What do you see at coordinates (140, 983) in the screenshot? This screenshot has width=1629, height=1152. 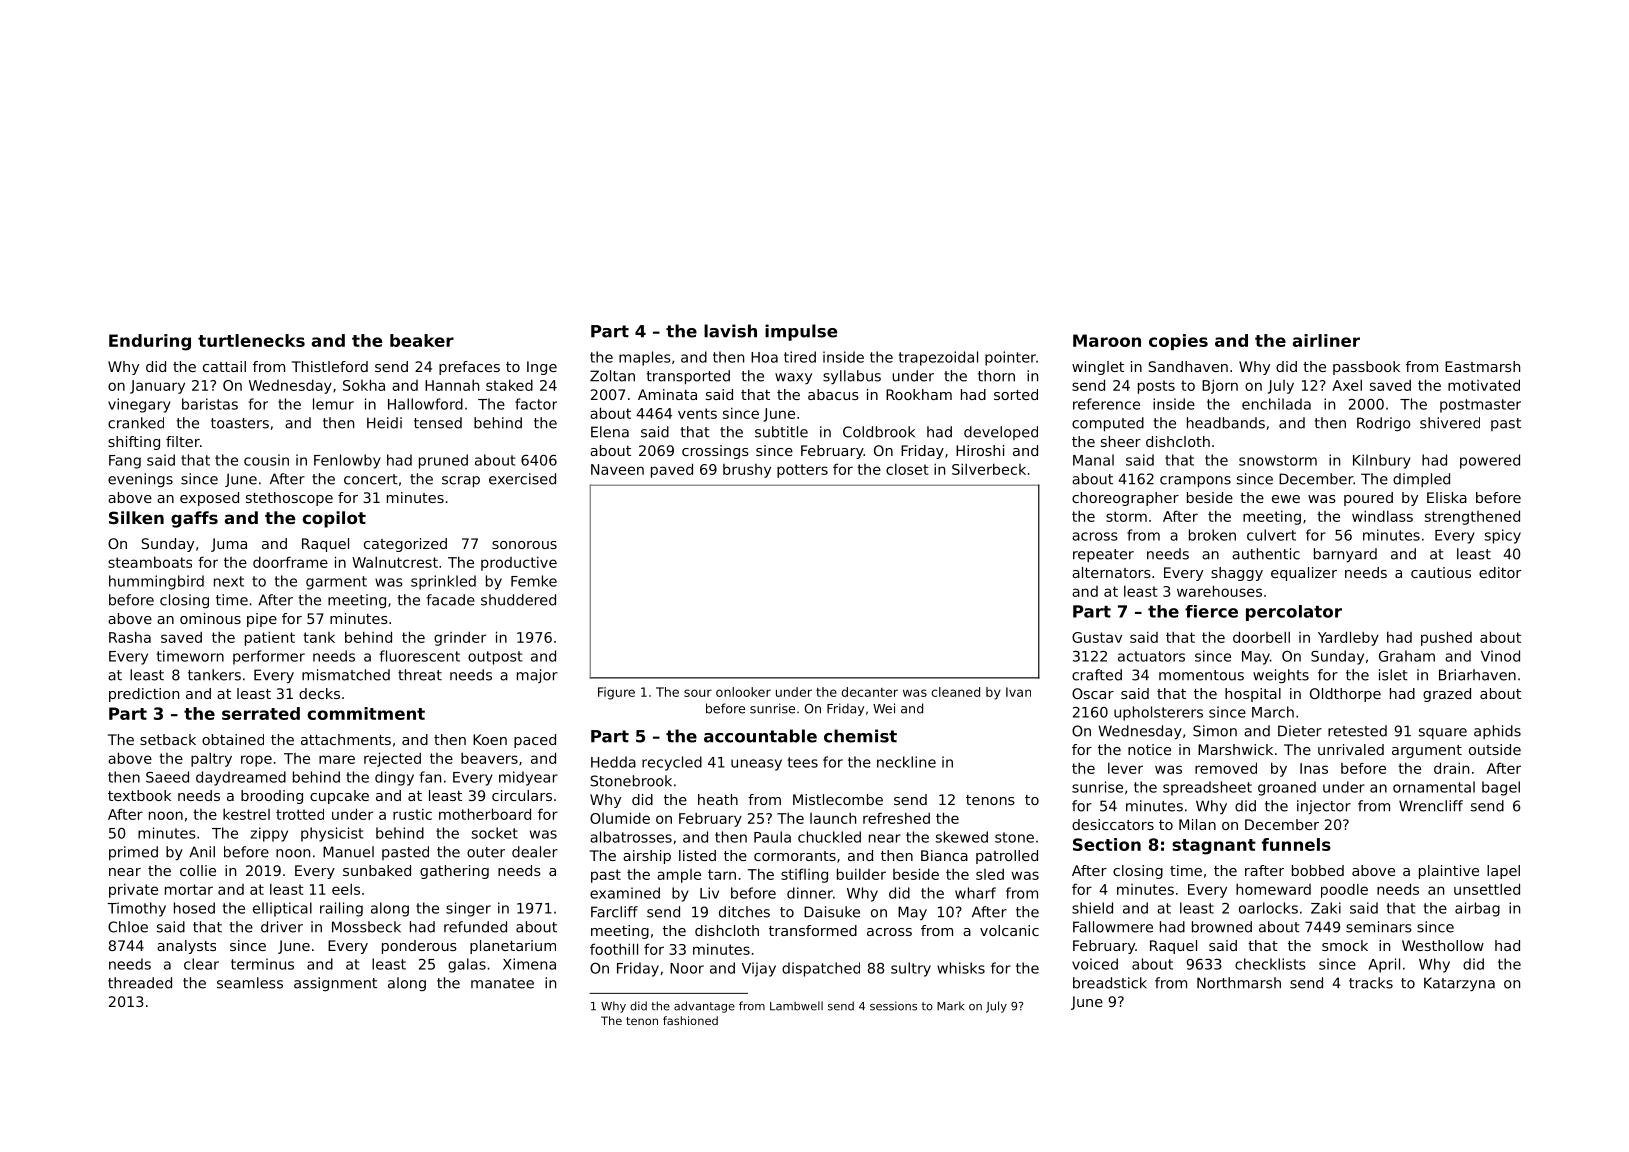 I see `threaded` at bounding box center [140, 983].
